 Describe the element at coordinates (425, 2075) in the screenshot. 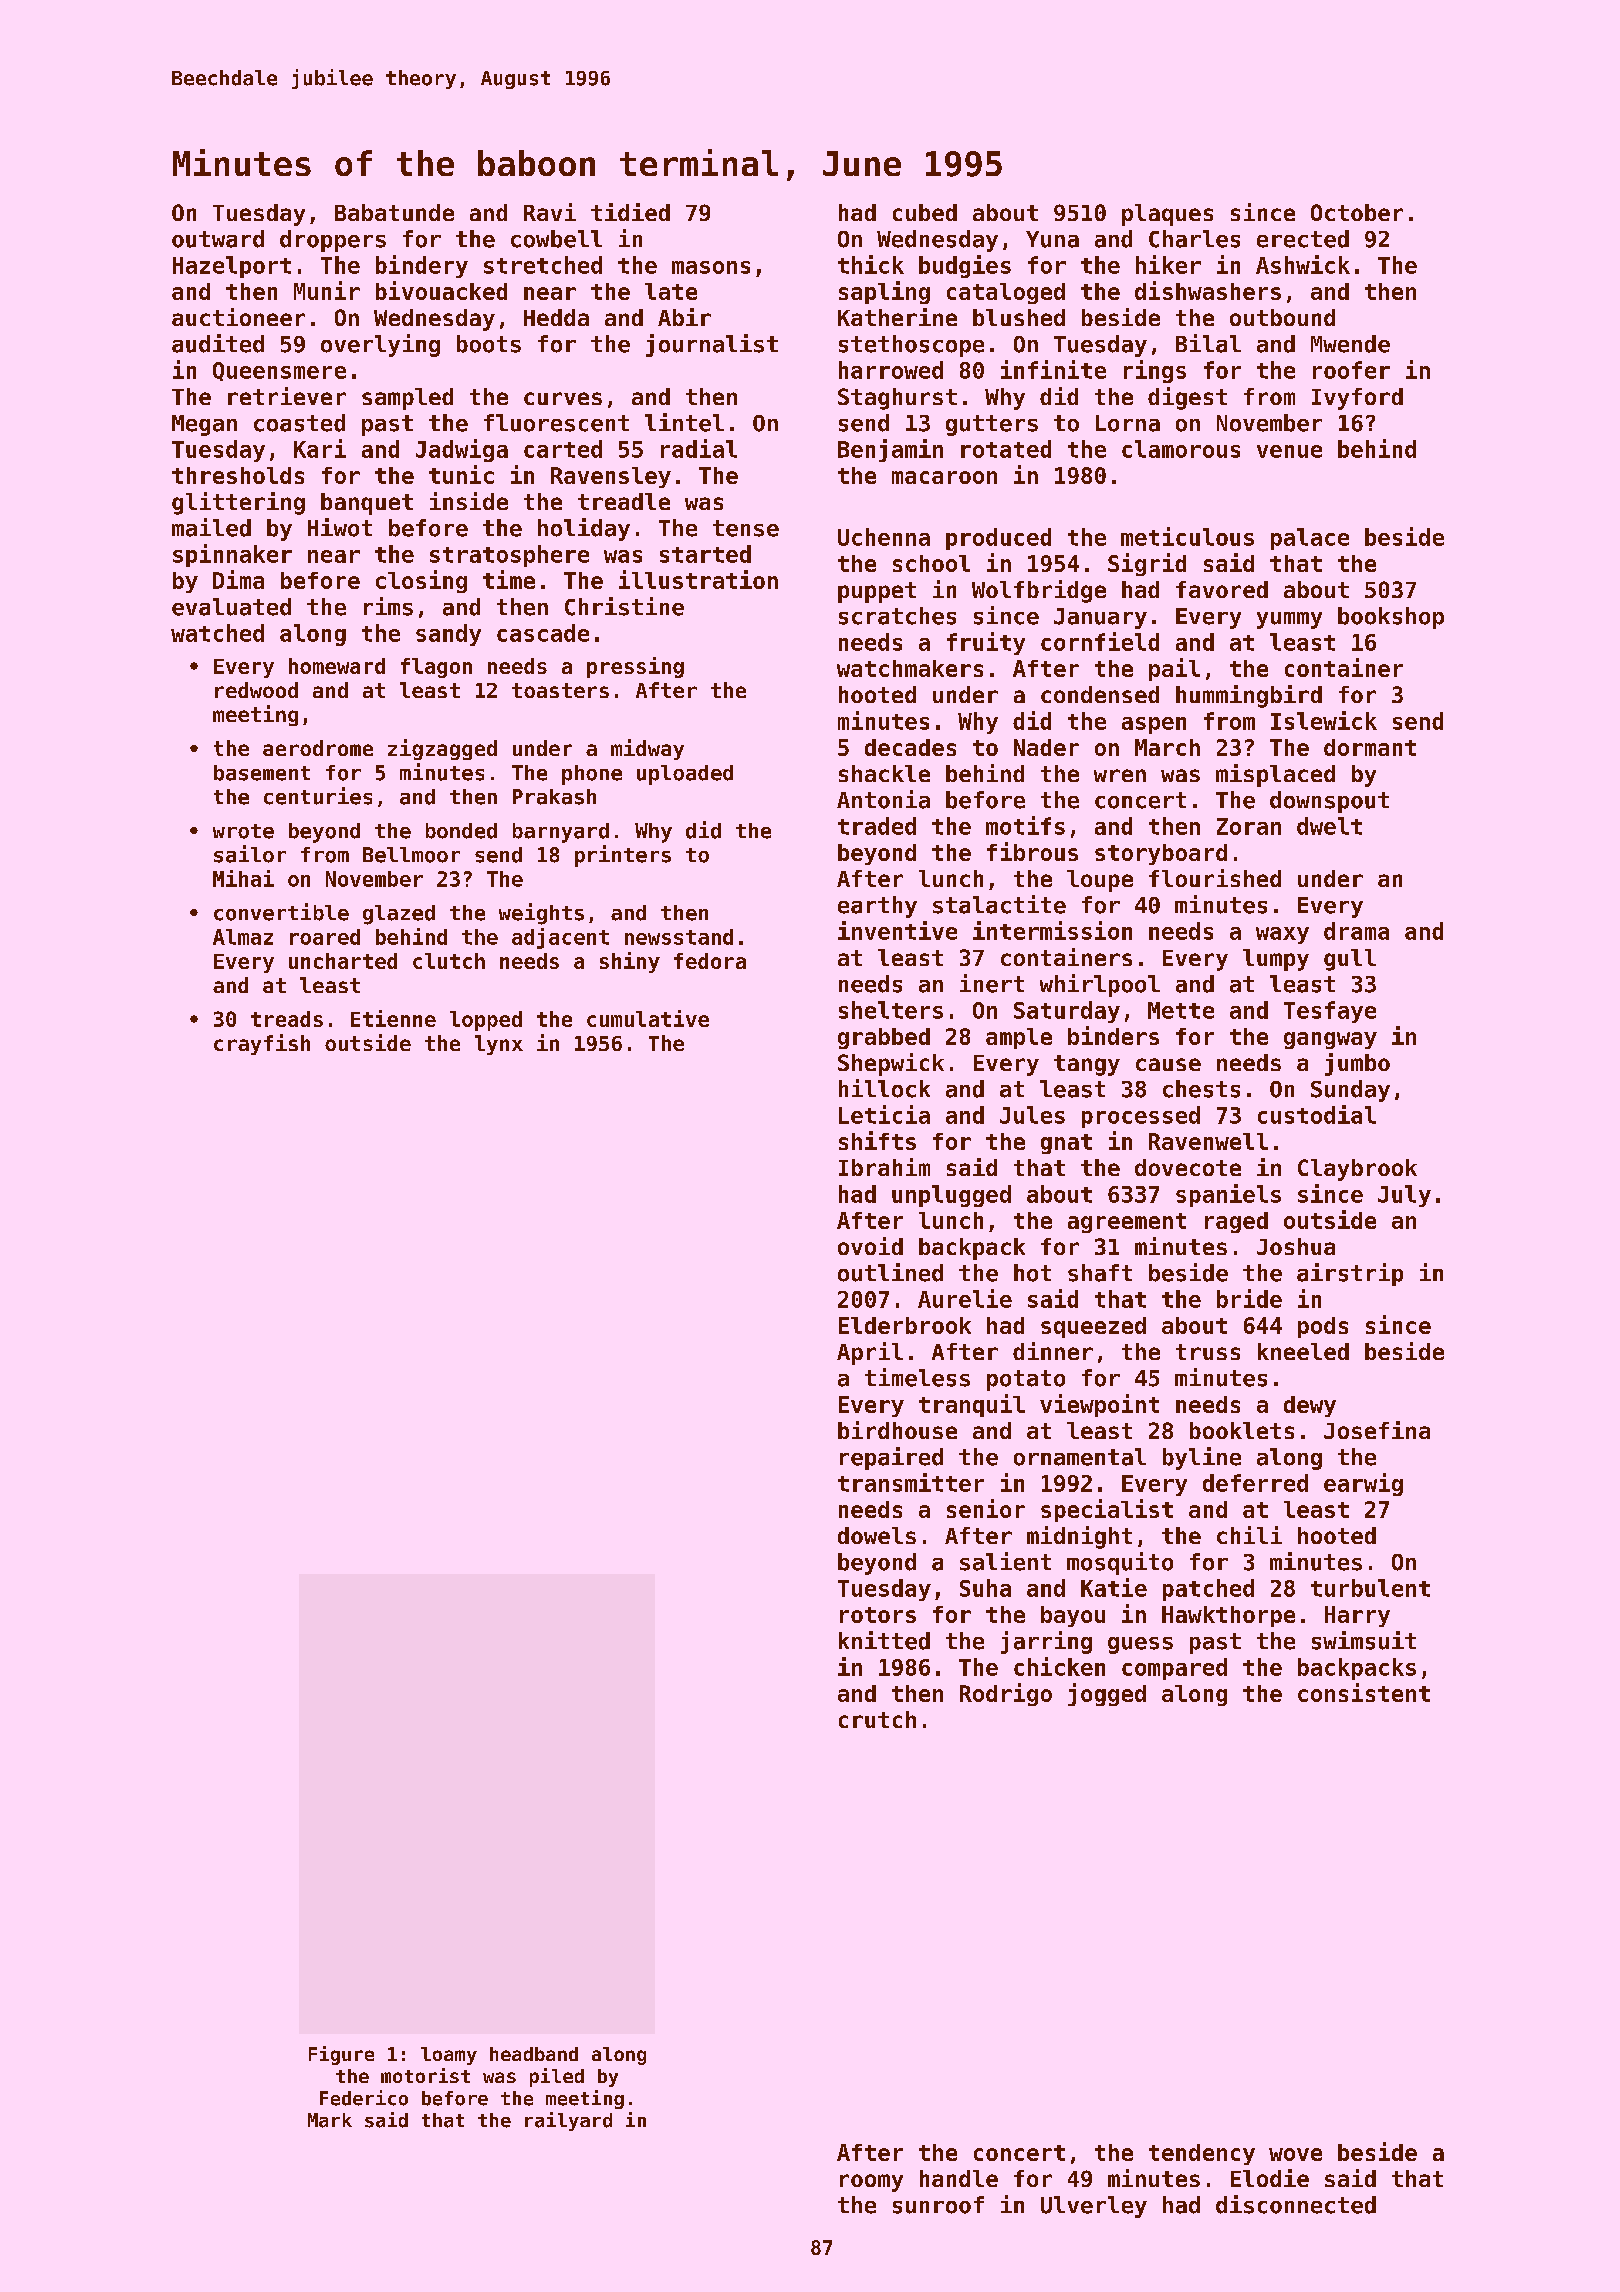

I see `motorist` at that location.
